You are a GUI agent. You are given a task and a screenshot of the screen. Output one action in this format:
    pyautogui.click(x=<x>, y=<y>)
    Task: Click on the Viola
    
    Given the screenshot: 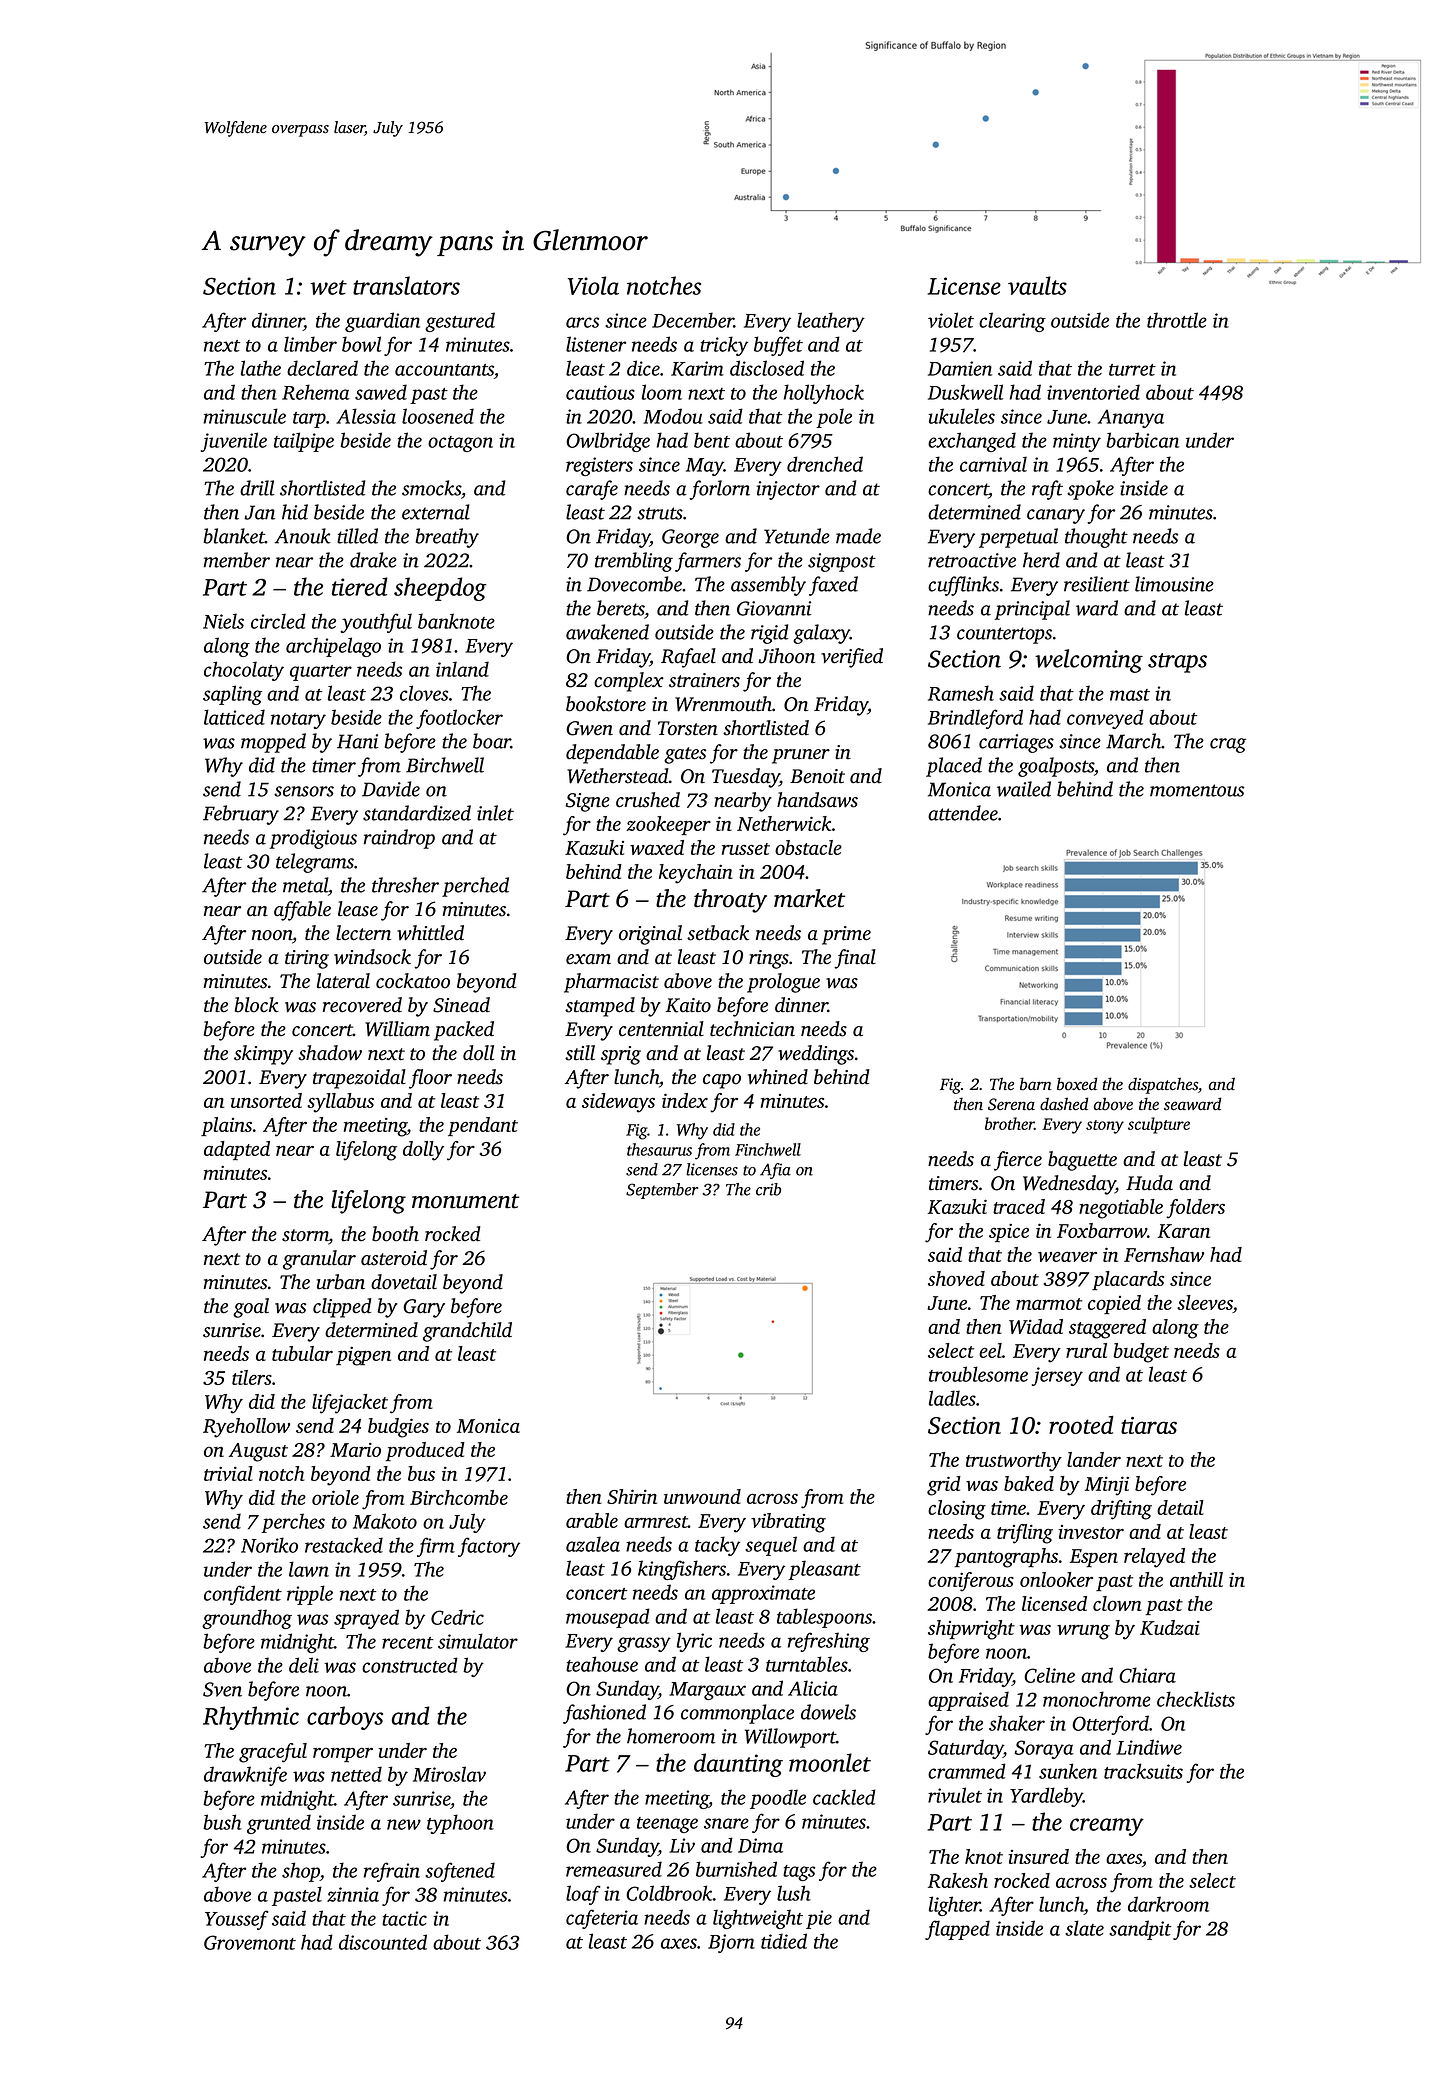 What is the action you would take?
    pyautogui.click(x=593, y=285)
